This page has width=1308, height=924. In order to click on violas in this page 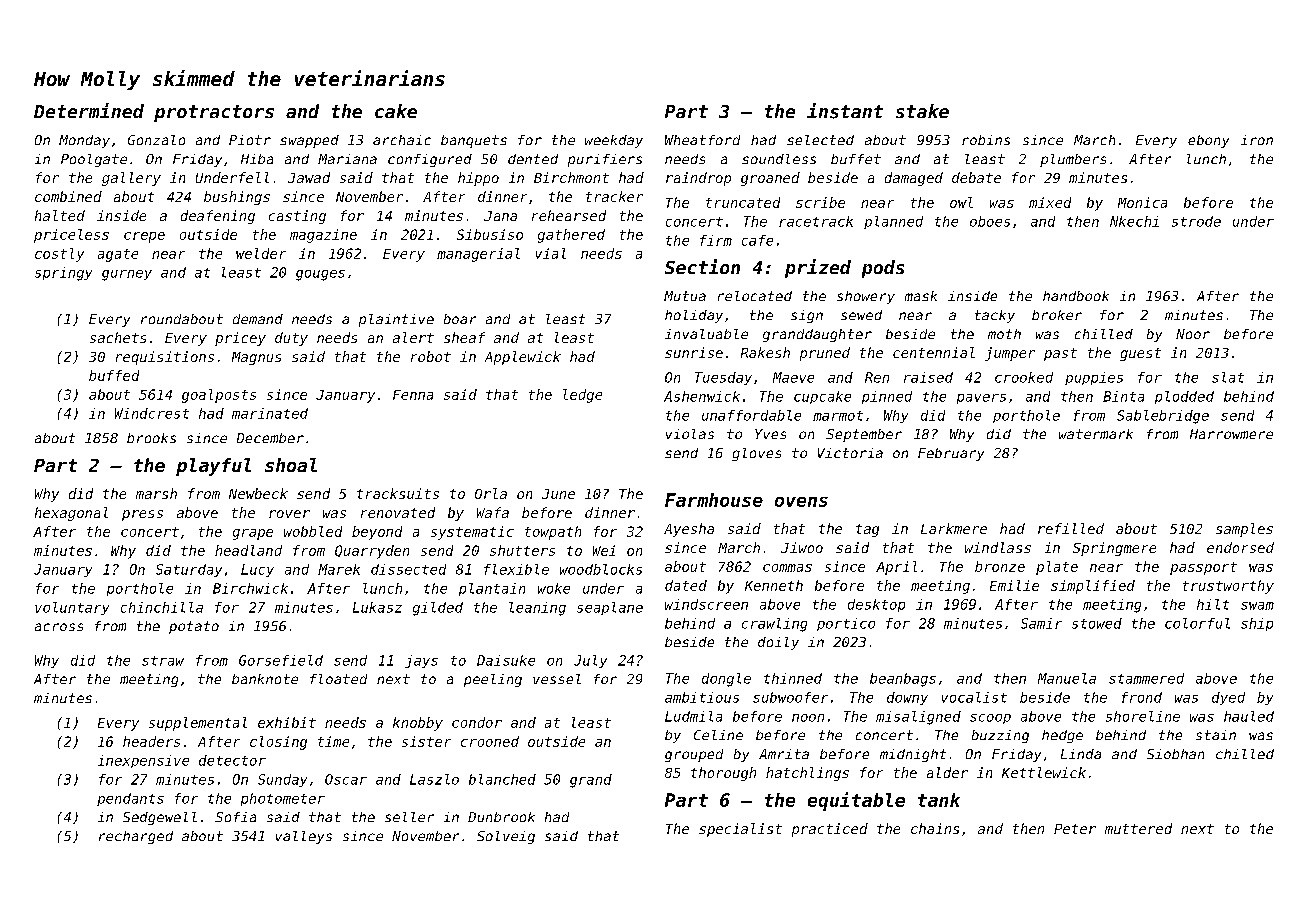, I will do `click(690, 434)`.
